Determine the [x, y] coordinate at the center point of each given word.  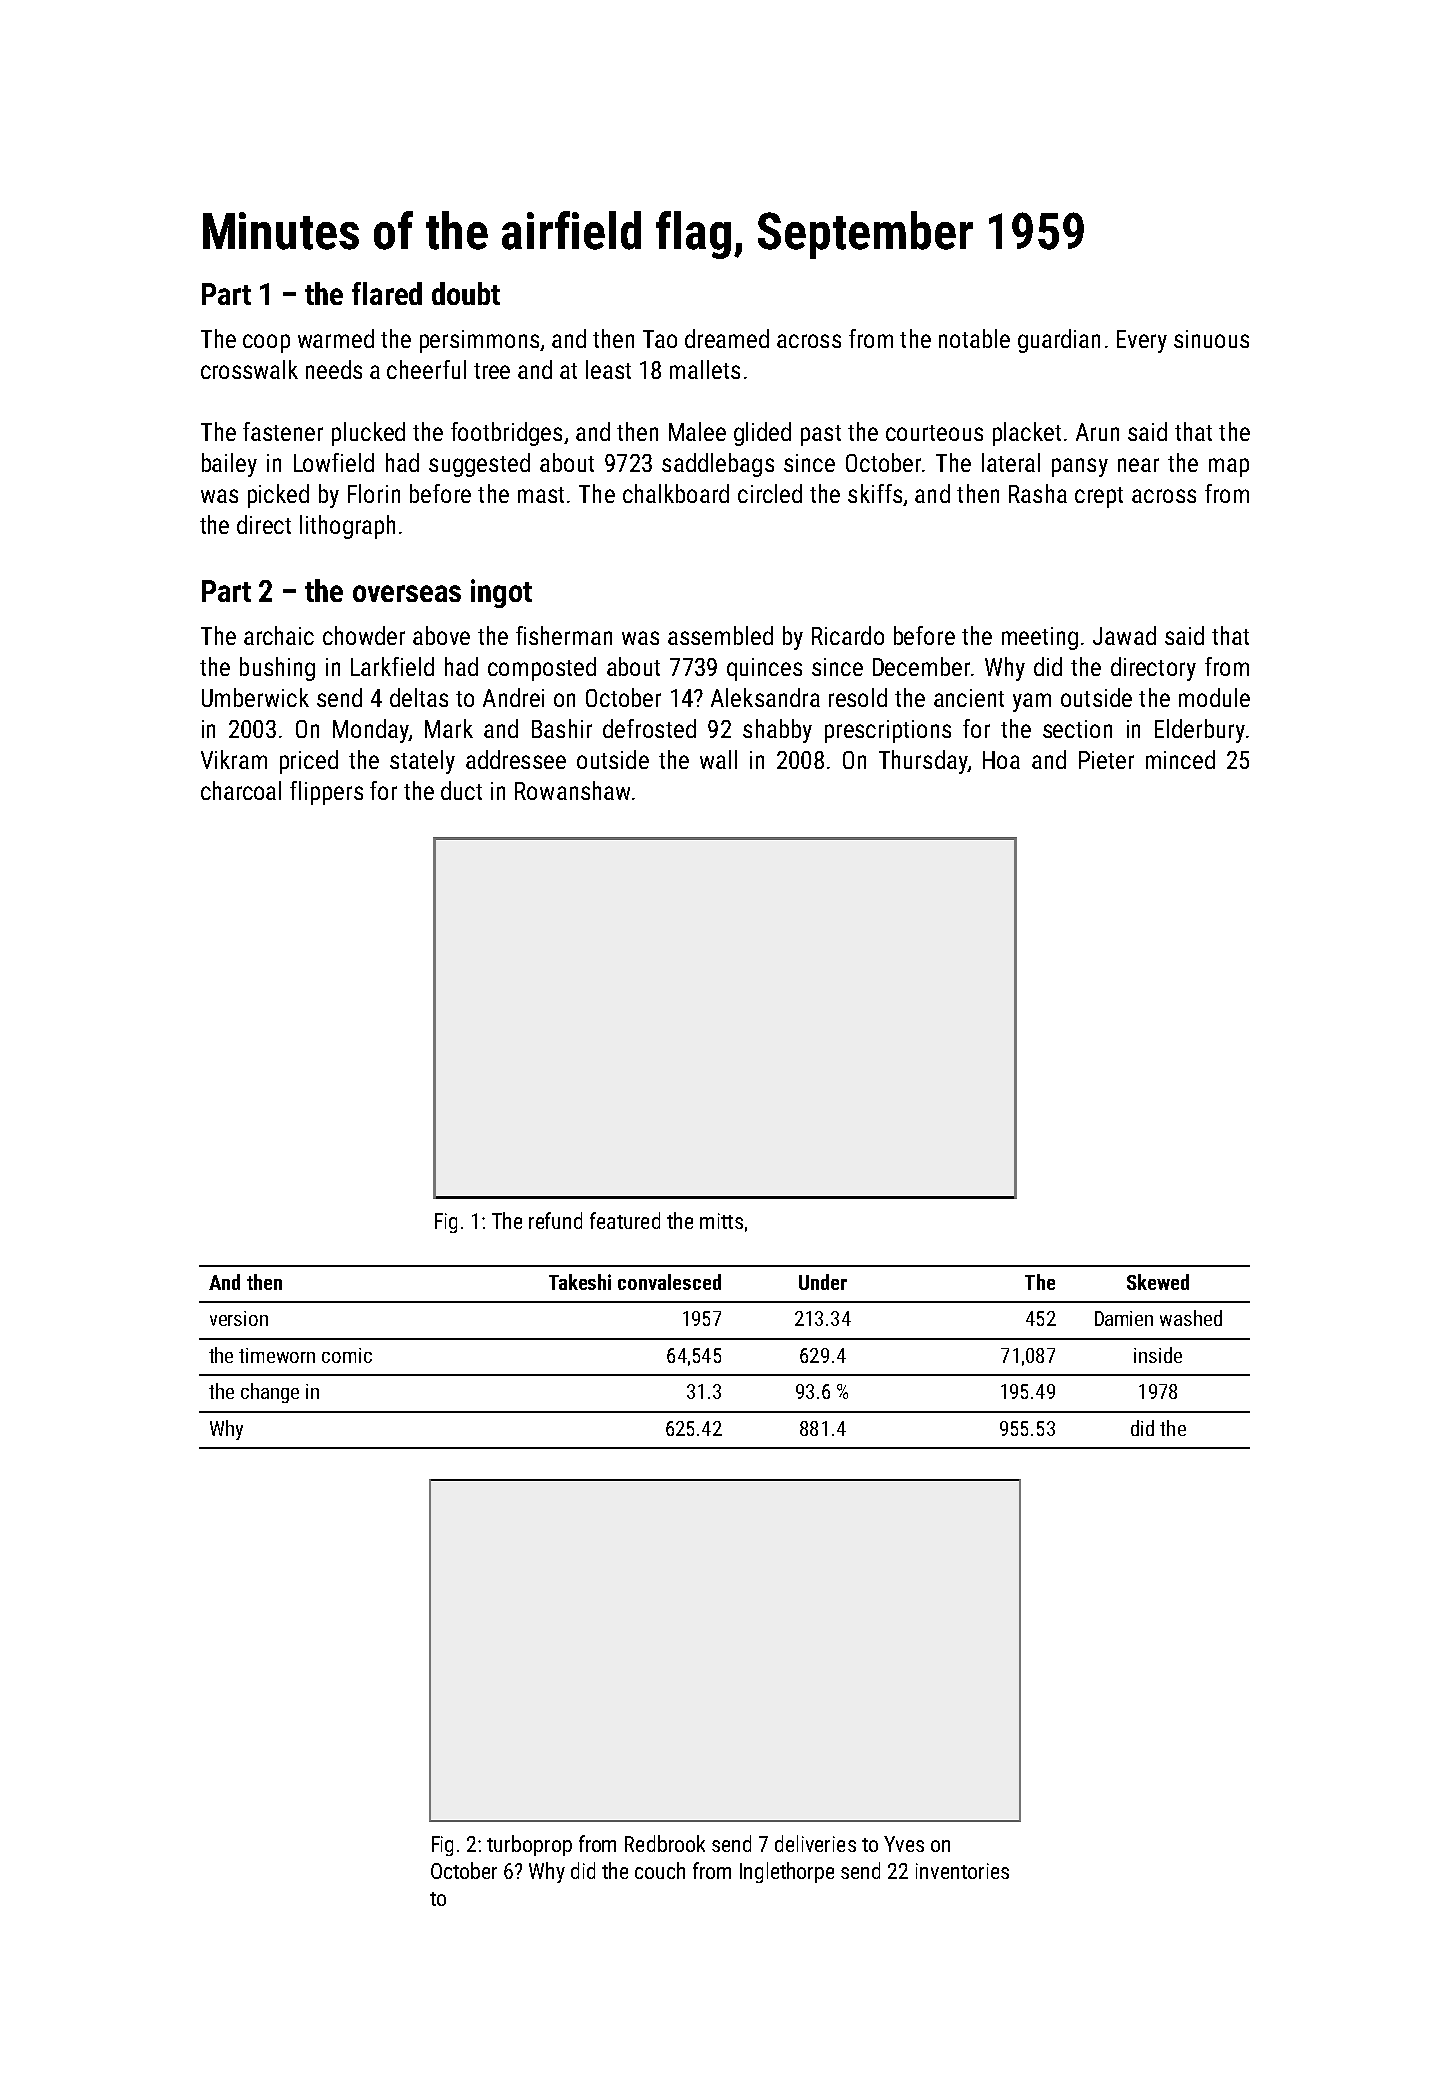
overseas [407, 593]
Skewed [1158, 1282]
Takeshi [580, 1282]
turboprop [529, 1845]
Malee [697, 431]
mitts [721, 1221]
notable [974, 338]
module [1214, 697]
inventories [962, 1871]
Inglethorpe [787, 1872]
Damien [1124, 1318]
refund [555, 1220]
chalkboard [676, 493]
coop [266, 343]
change [270, 1393]
